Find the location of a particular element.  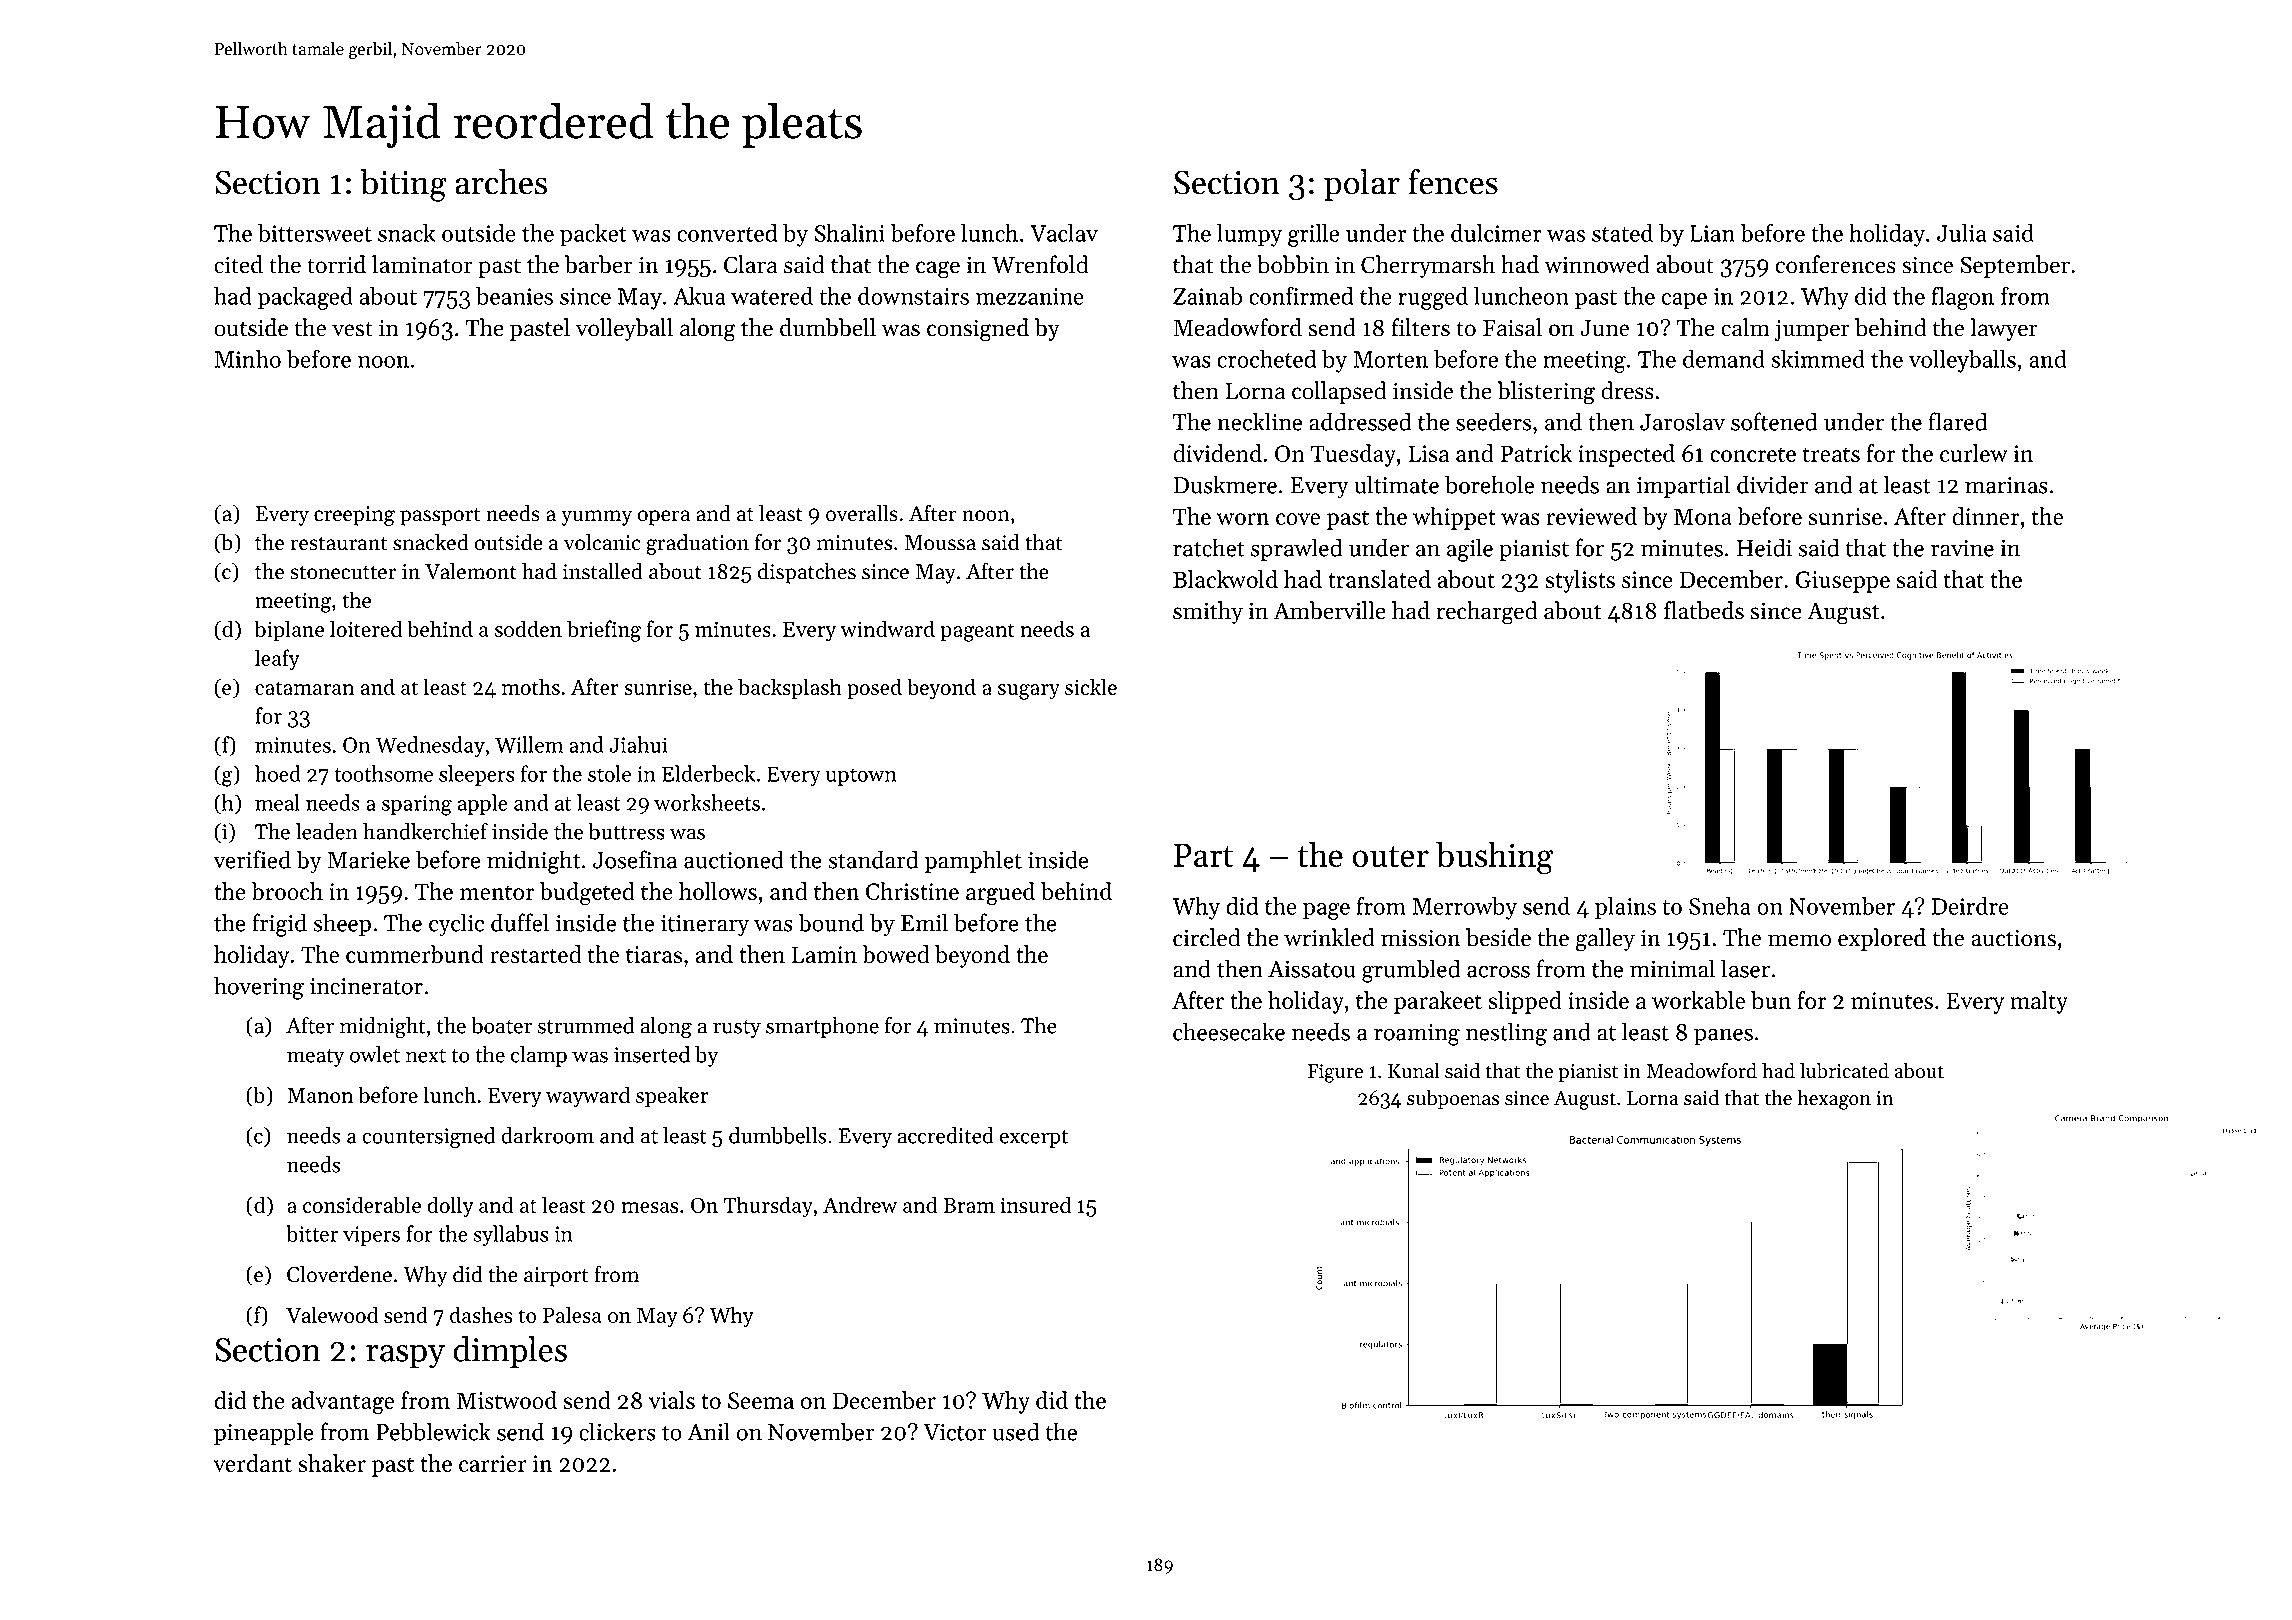

beanies is located at coordinates (514, 296).
